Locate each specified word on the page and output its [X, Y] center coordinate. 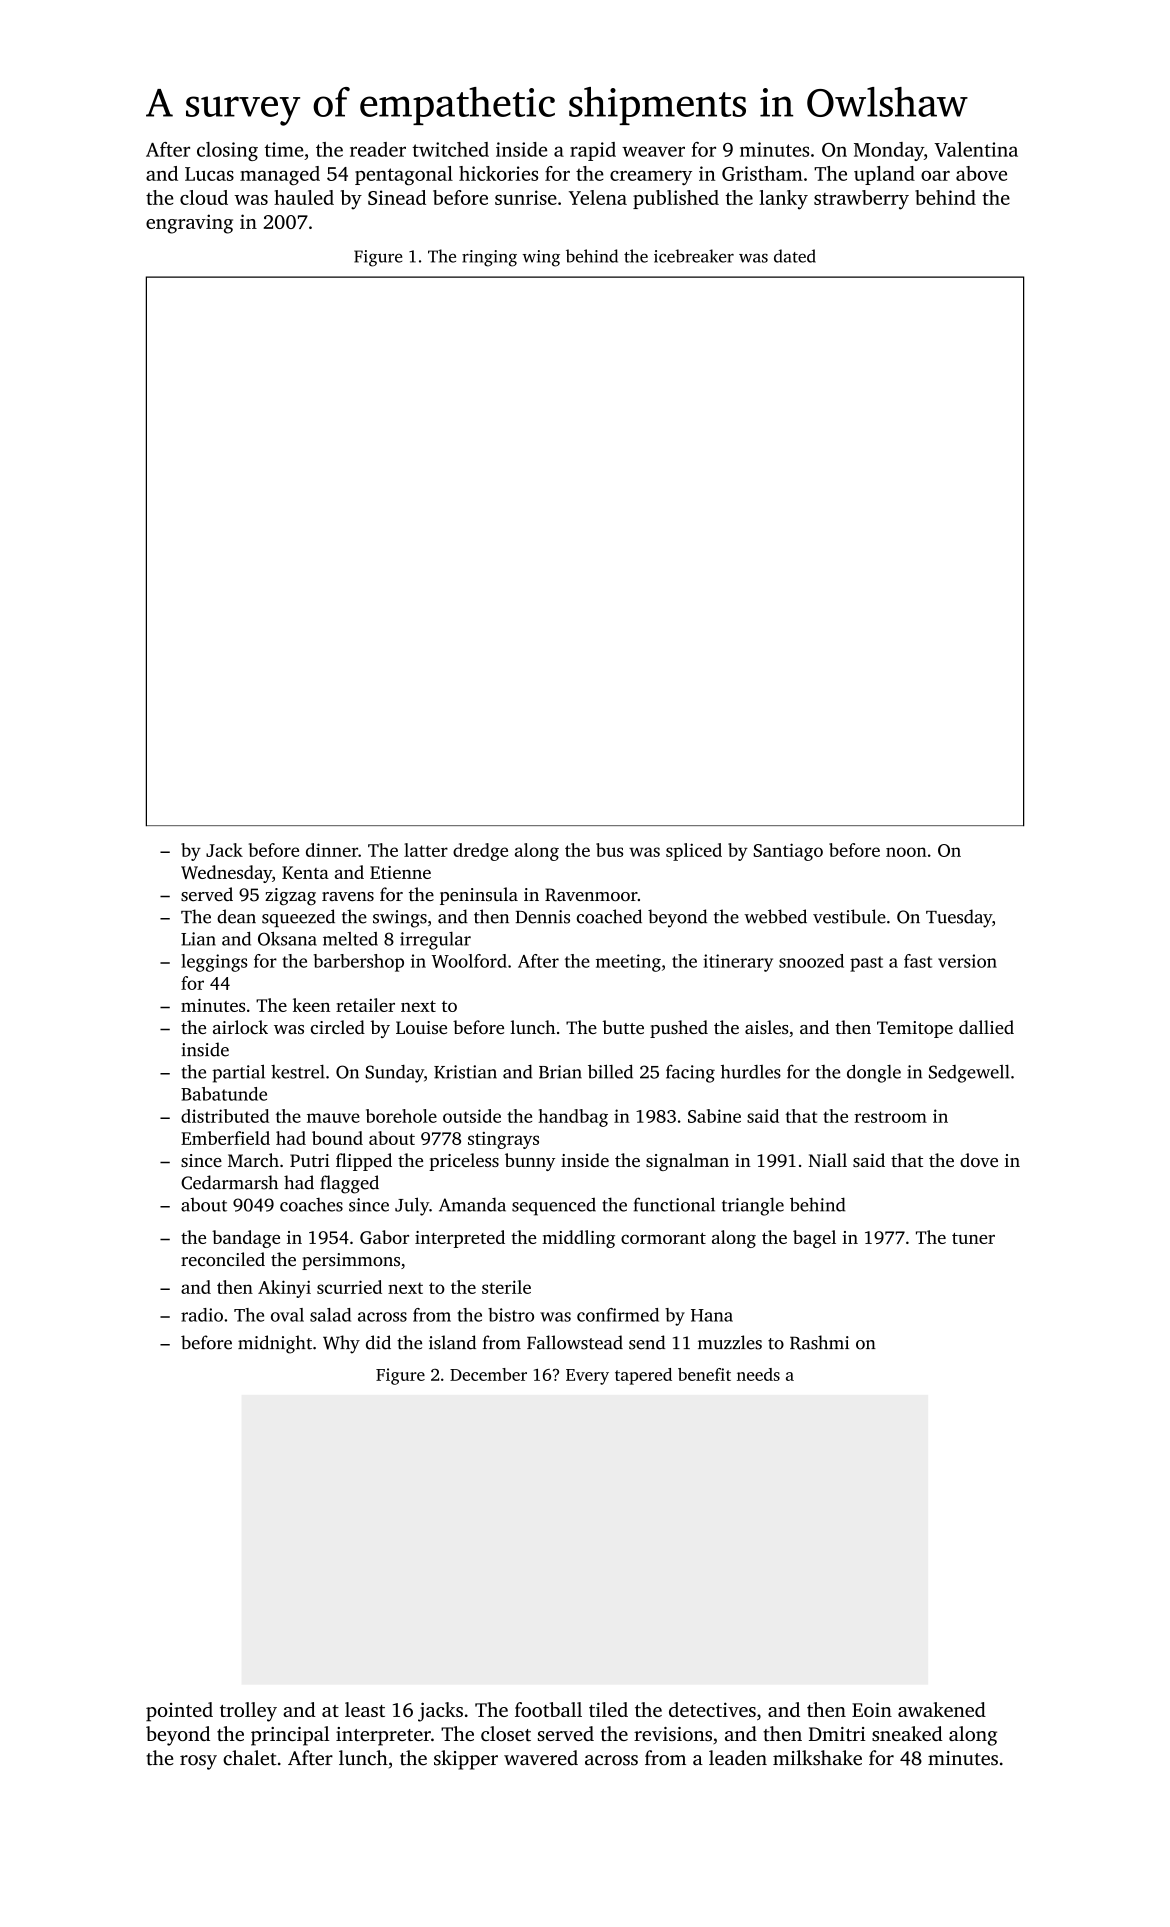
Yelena [598, 197]
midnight [275, 1344]
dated [795, 256]
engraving [189, 224]
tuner [973, 1238]
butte [623, 1027]
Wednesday [226, 874]
